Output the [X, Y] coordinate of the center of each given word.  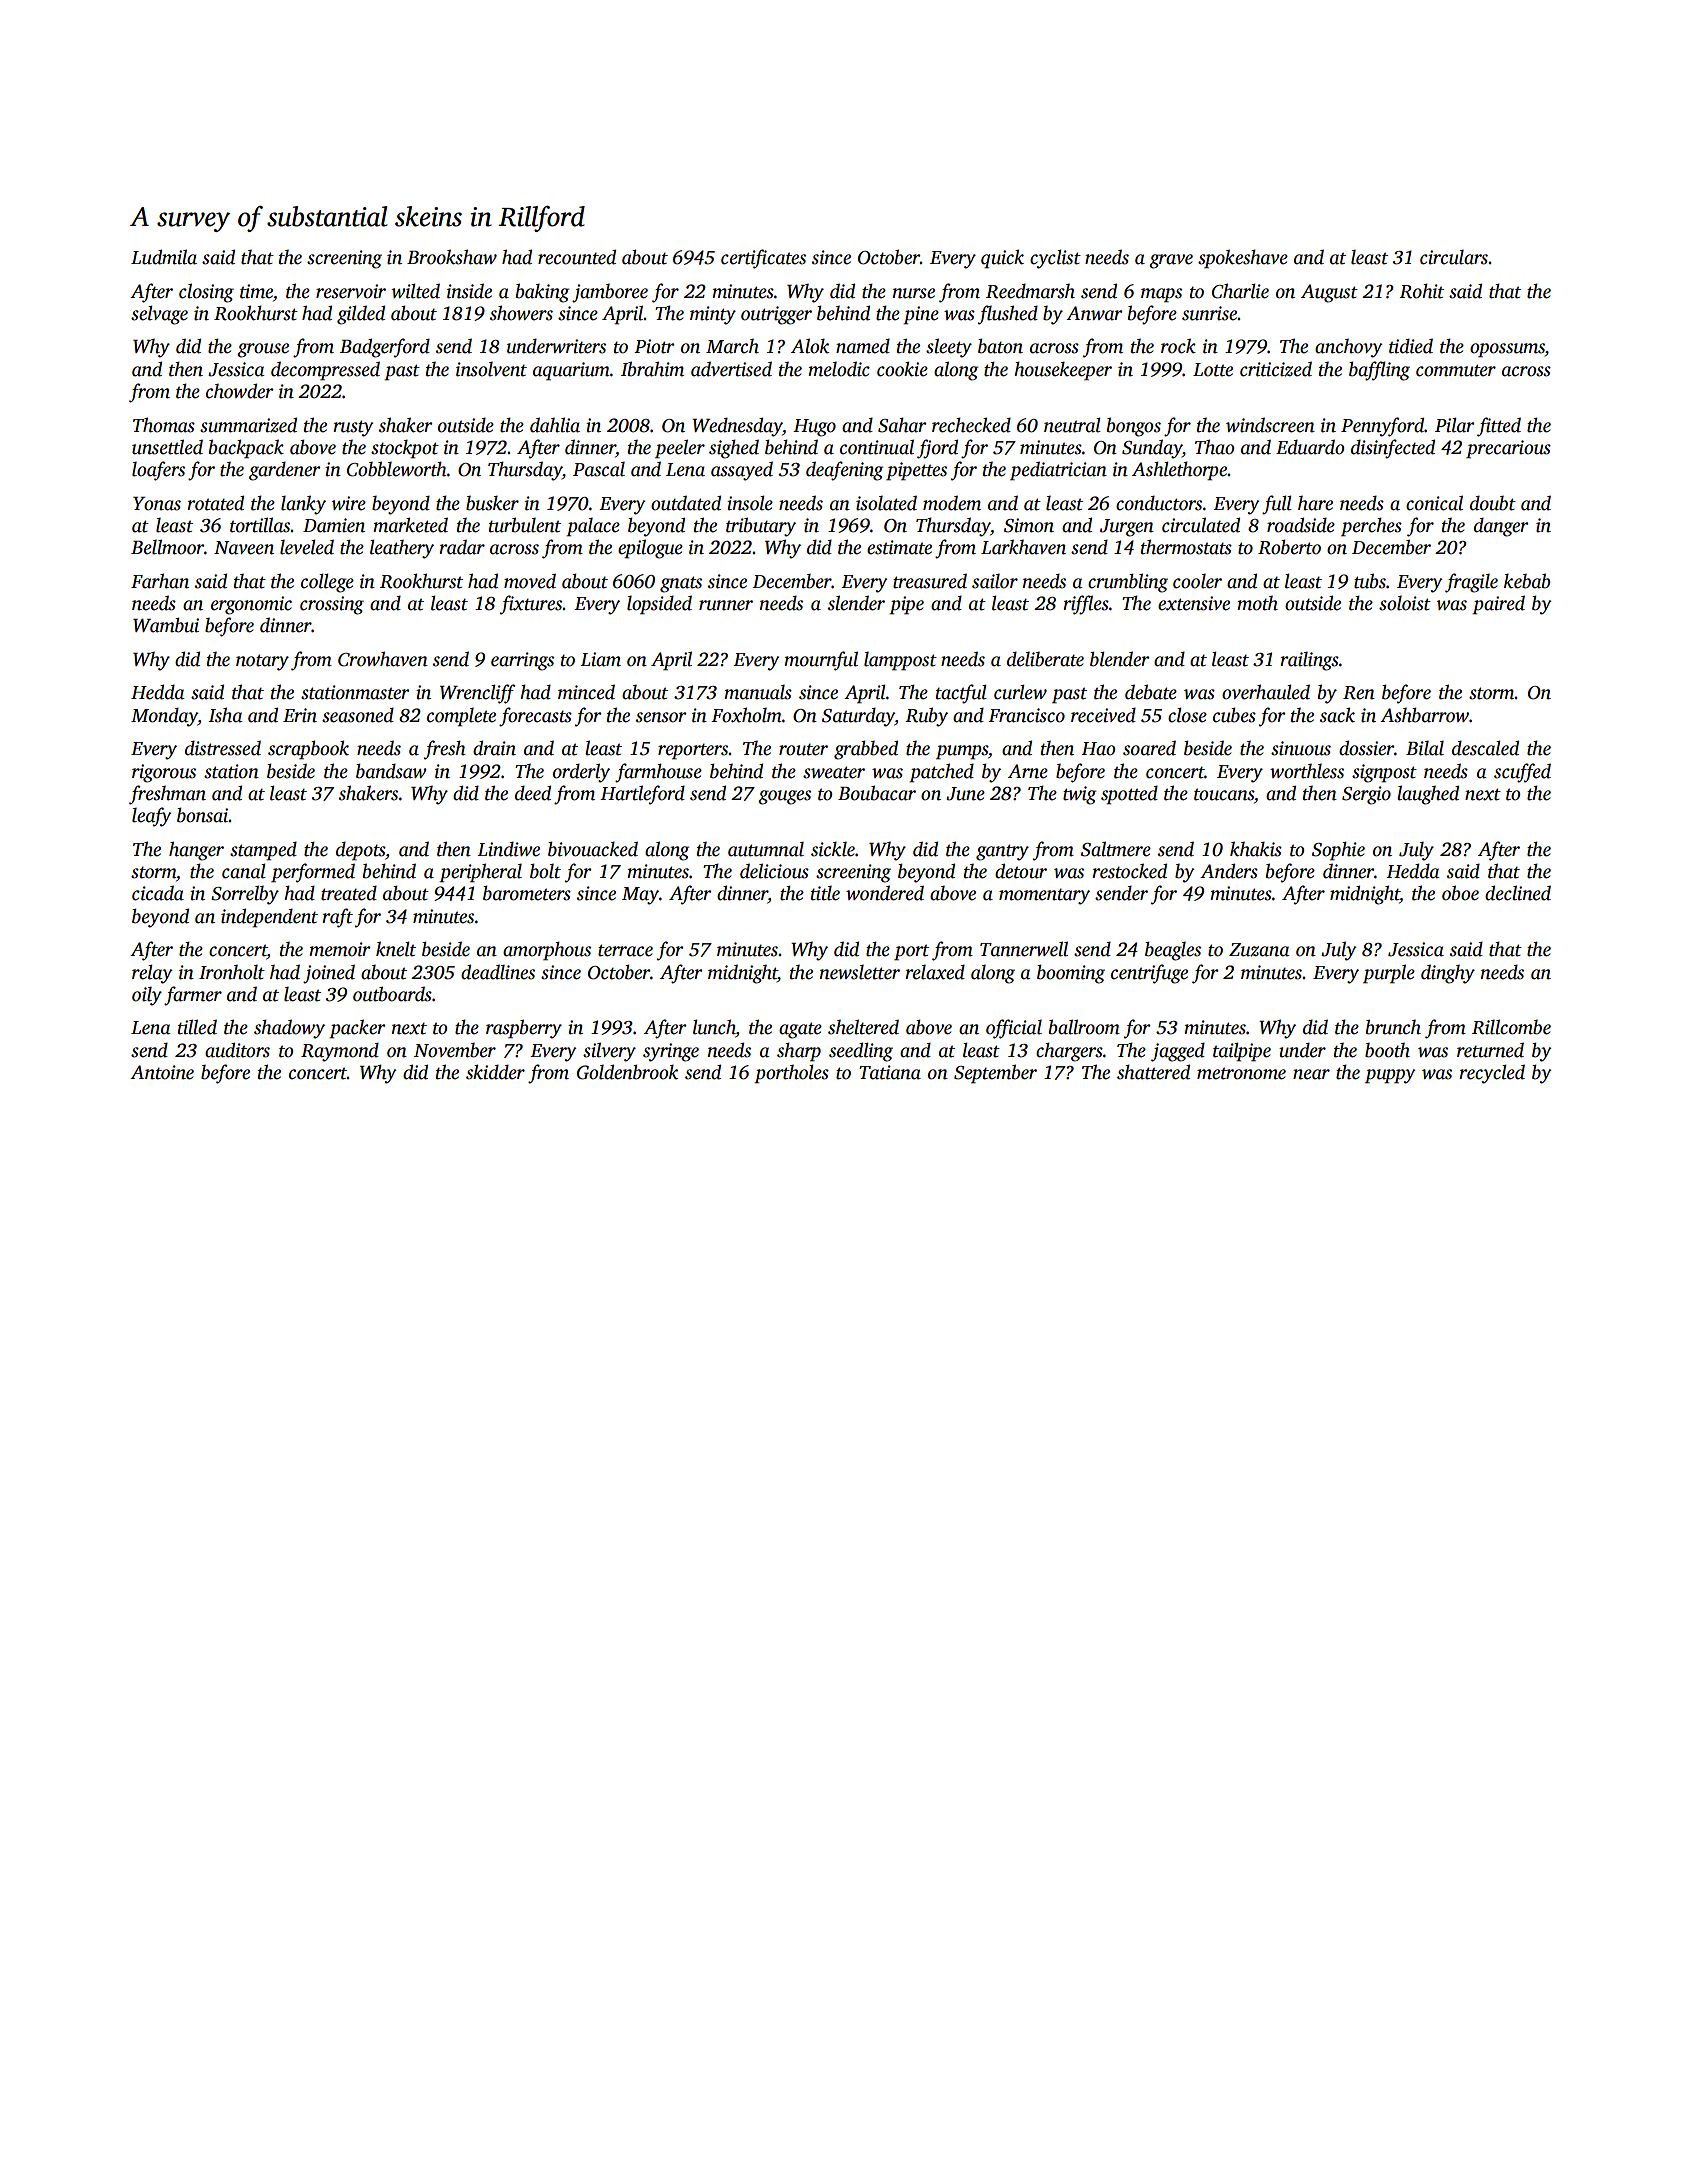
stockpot [405, 449]
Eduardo [1310, 447]
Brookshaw [452, 257]
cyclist [1055, 259]
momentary [1044, 897]
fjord [937, 449]
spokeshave [1243, 259]
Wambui [166, 625]
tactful [961, 694]
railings [1309, 661]
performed [313, 873]
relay [152, 974]
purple [1389, 974]
